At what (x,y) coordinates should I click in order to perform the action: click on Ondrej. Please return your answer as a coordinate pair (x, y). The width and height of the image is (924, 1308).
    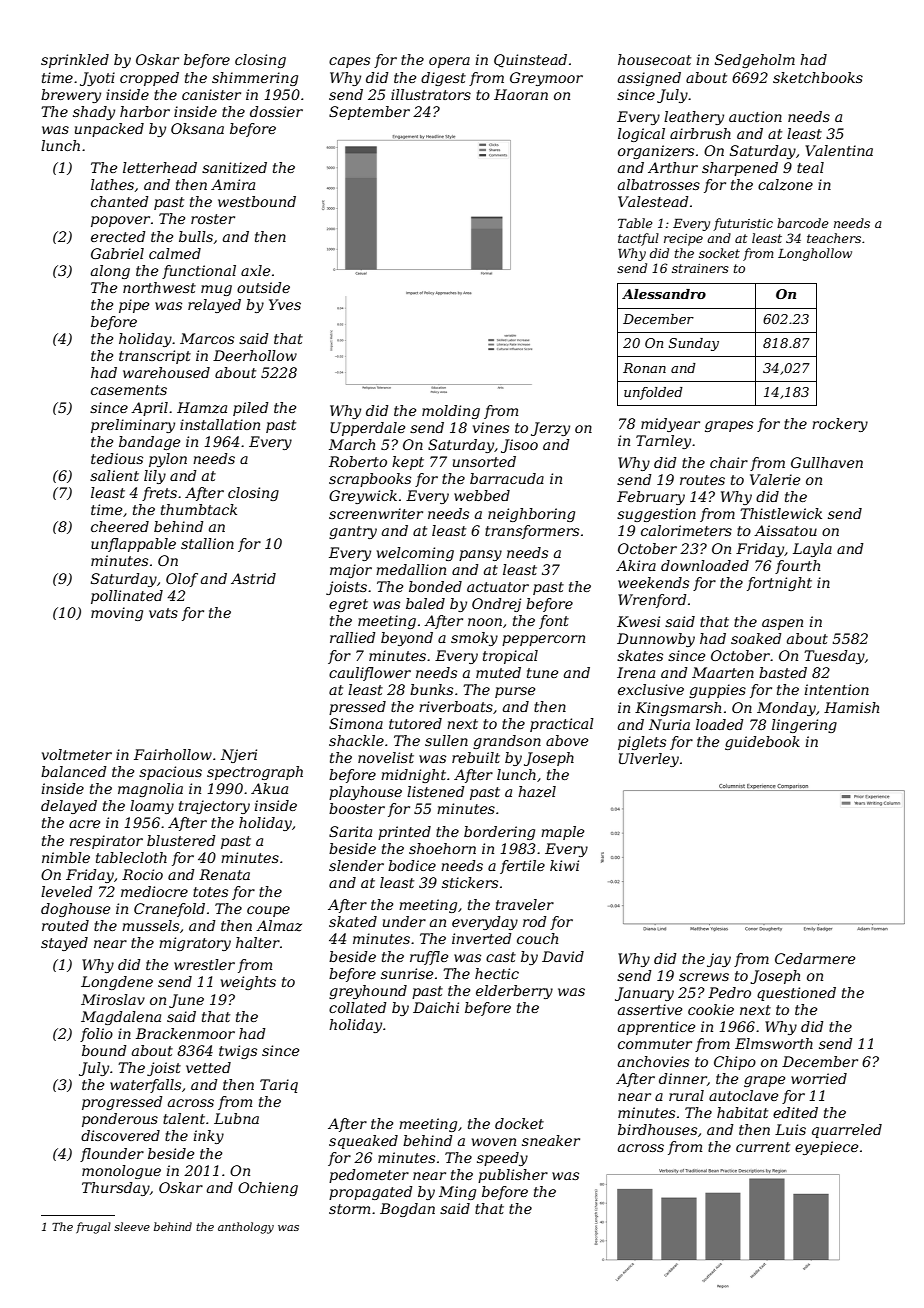
    Looking at the image, I should click on (496, 605).
